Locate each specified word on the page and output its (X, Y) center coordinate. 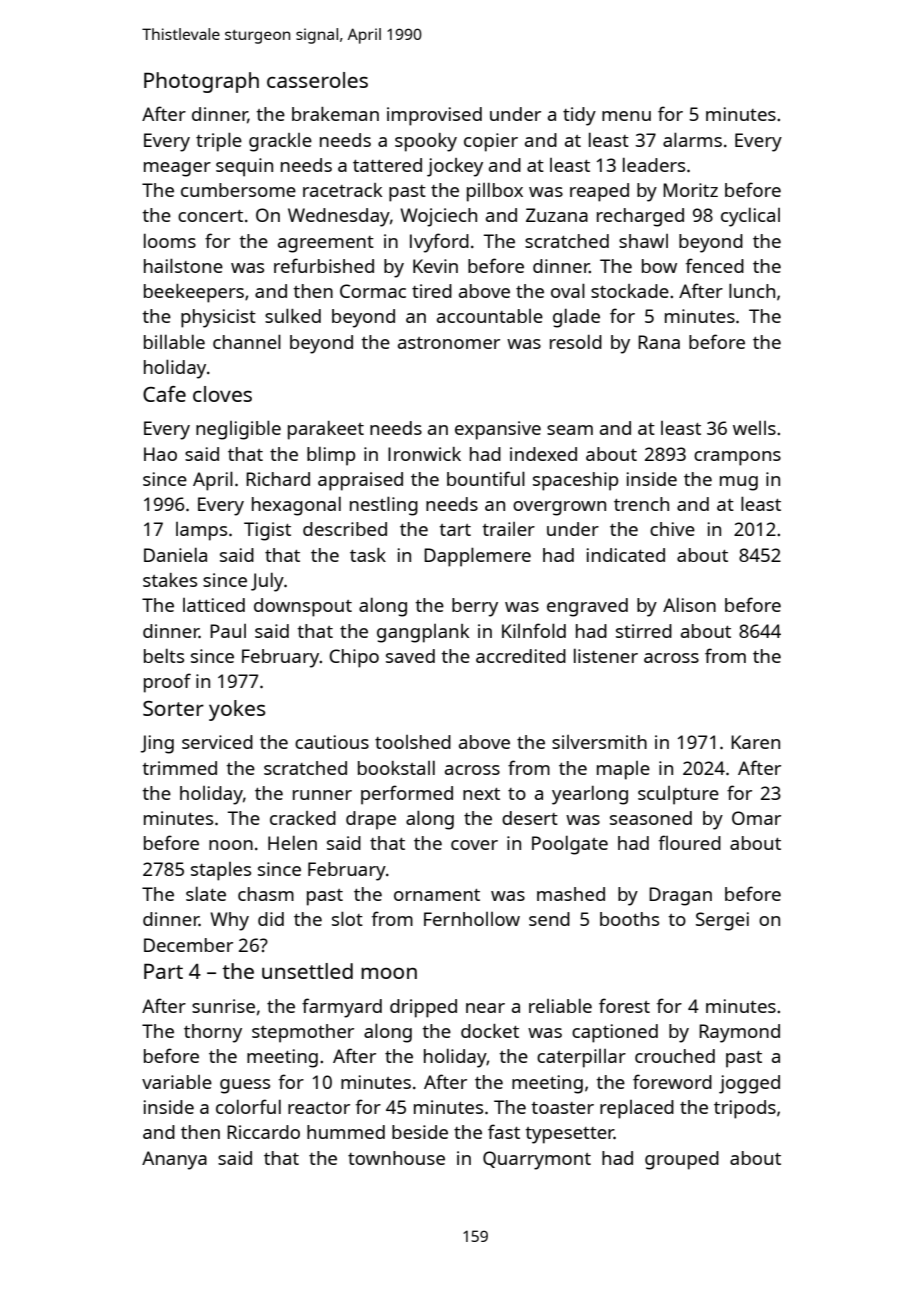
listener (606, 656)
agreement (326, 244)
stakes (170, 580)
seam (570, 430)
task (368, 555)
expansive (498, 430)
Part (163, 971)
